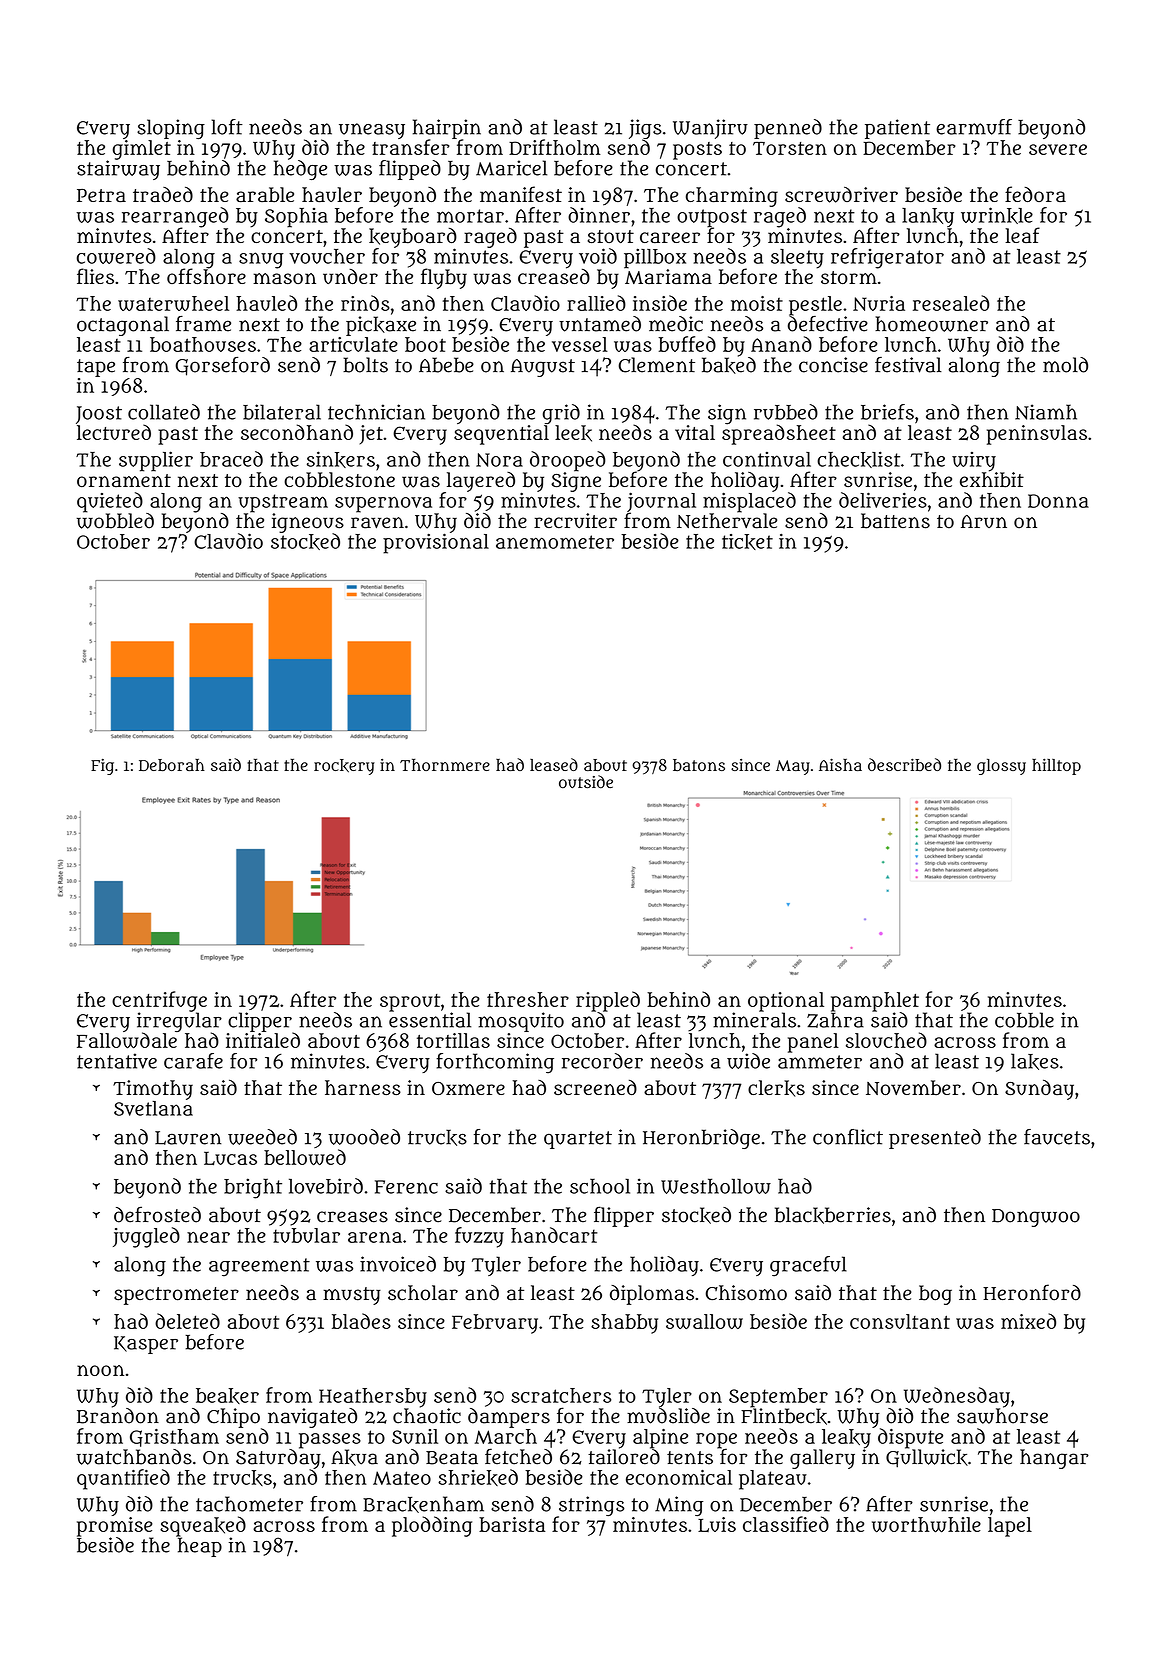 The width and height of the screenshot is (1172, 1658). Describe the element at coordinates (908, 365) in the screenshot. I see `festival` at that location.
